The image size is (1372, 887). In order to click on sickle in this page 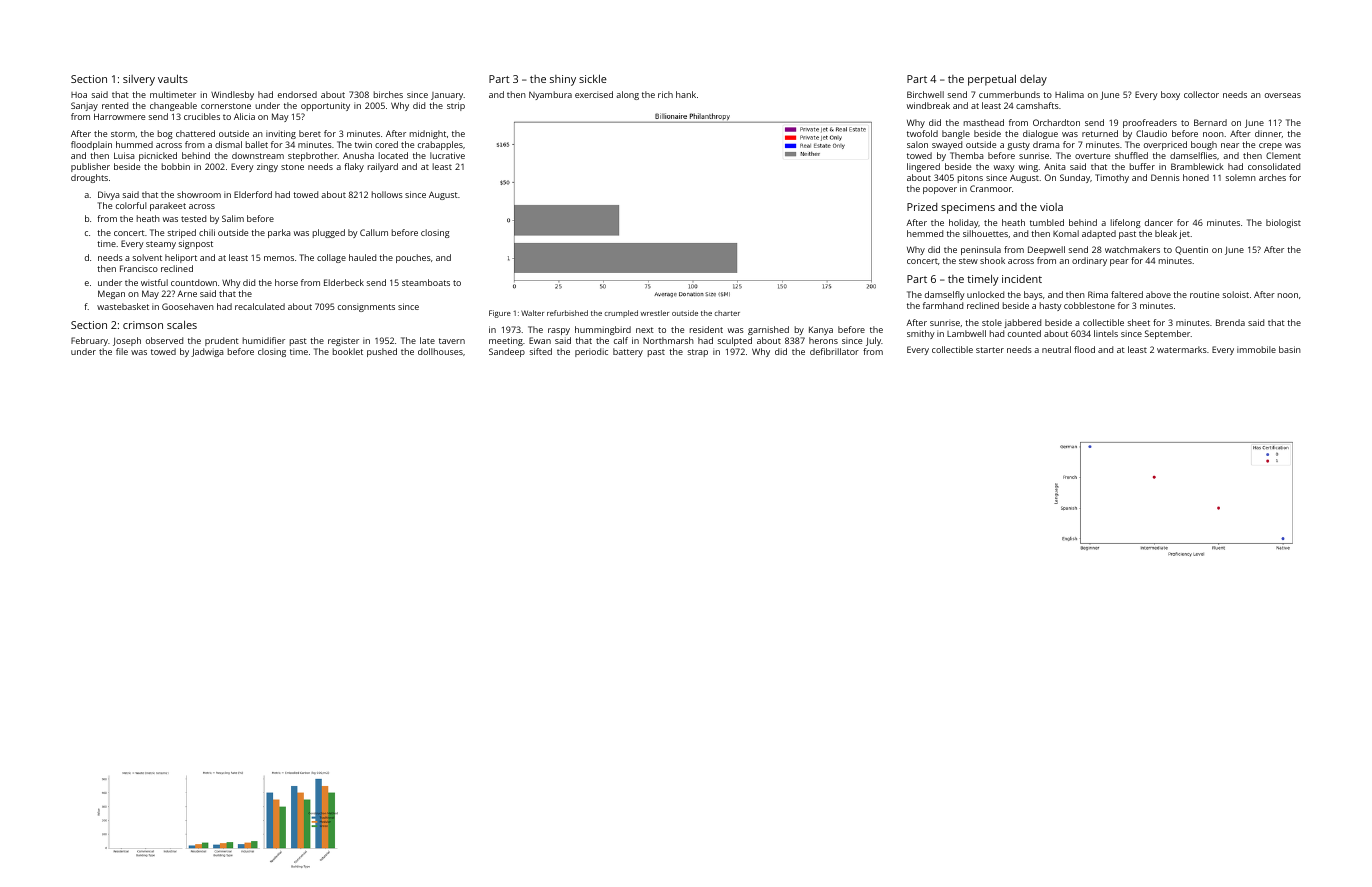, I will do `click(593, 78)`.
